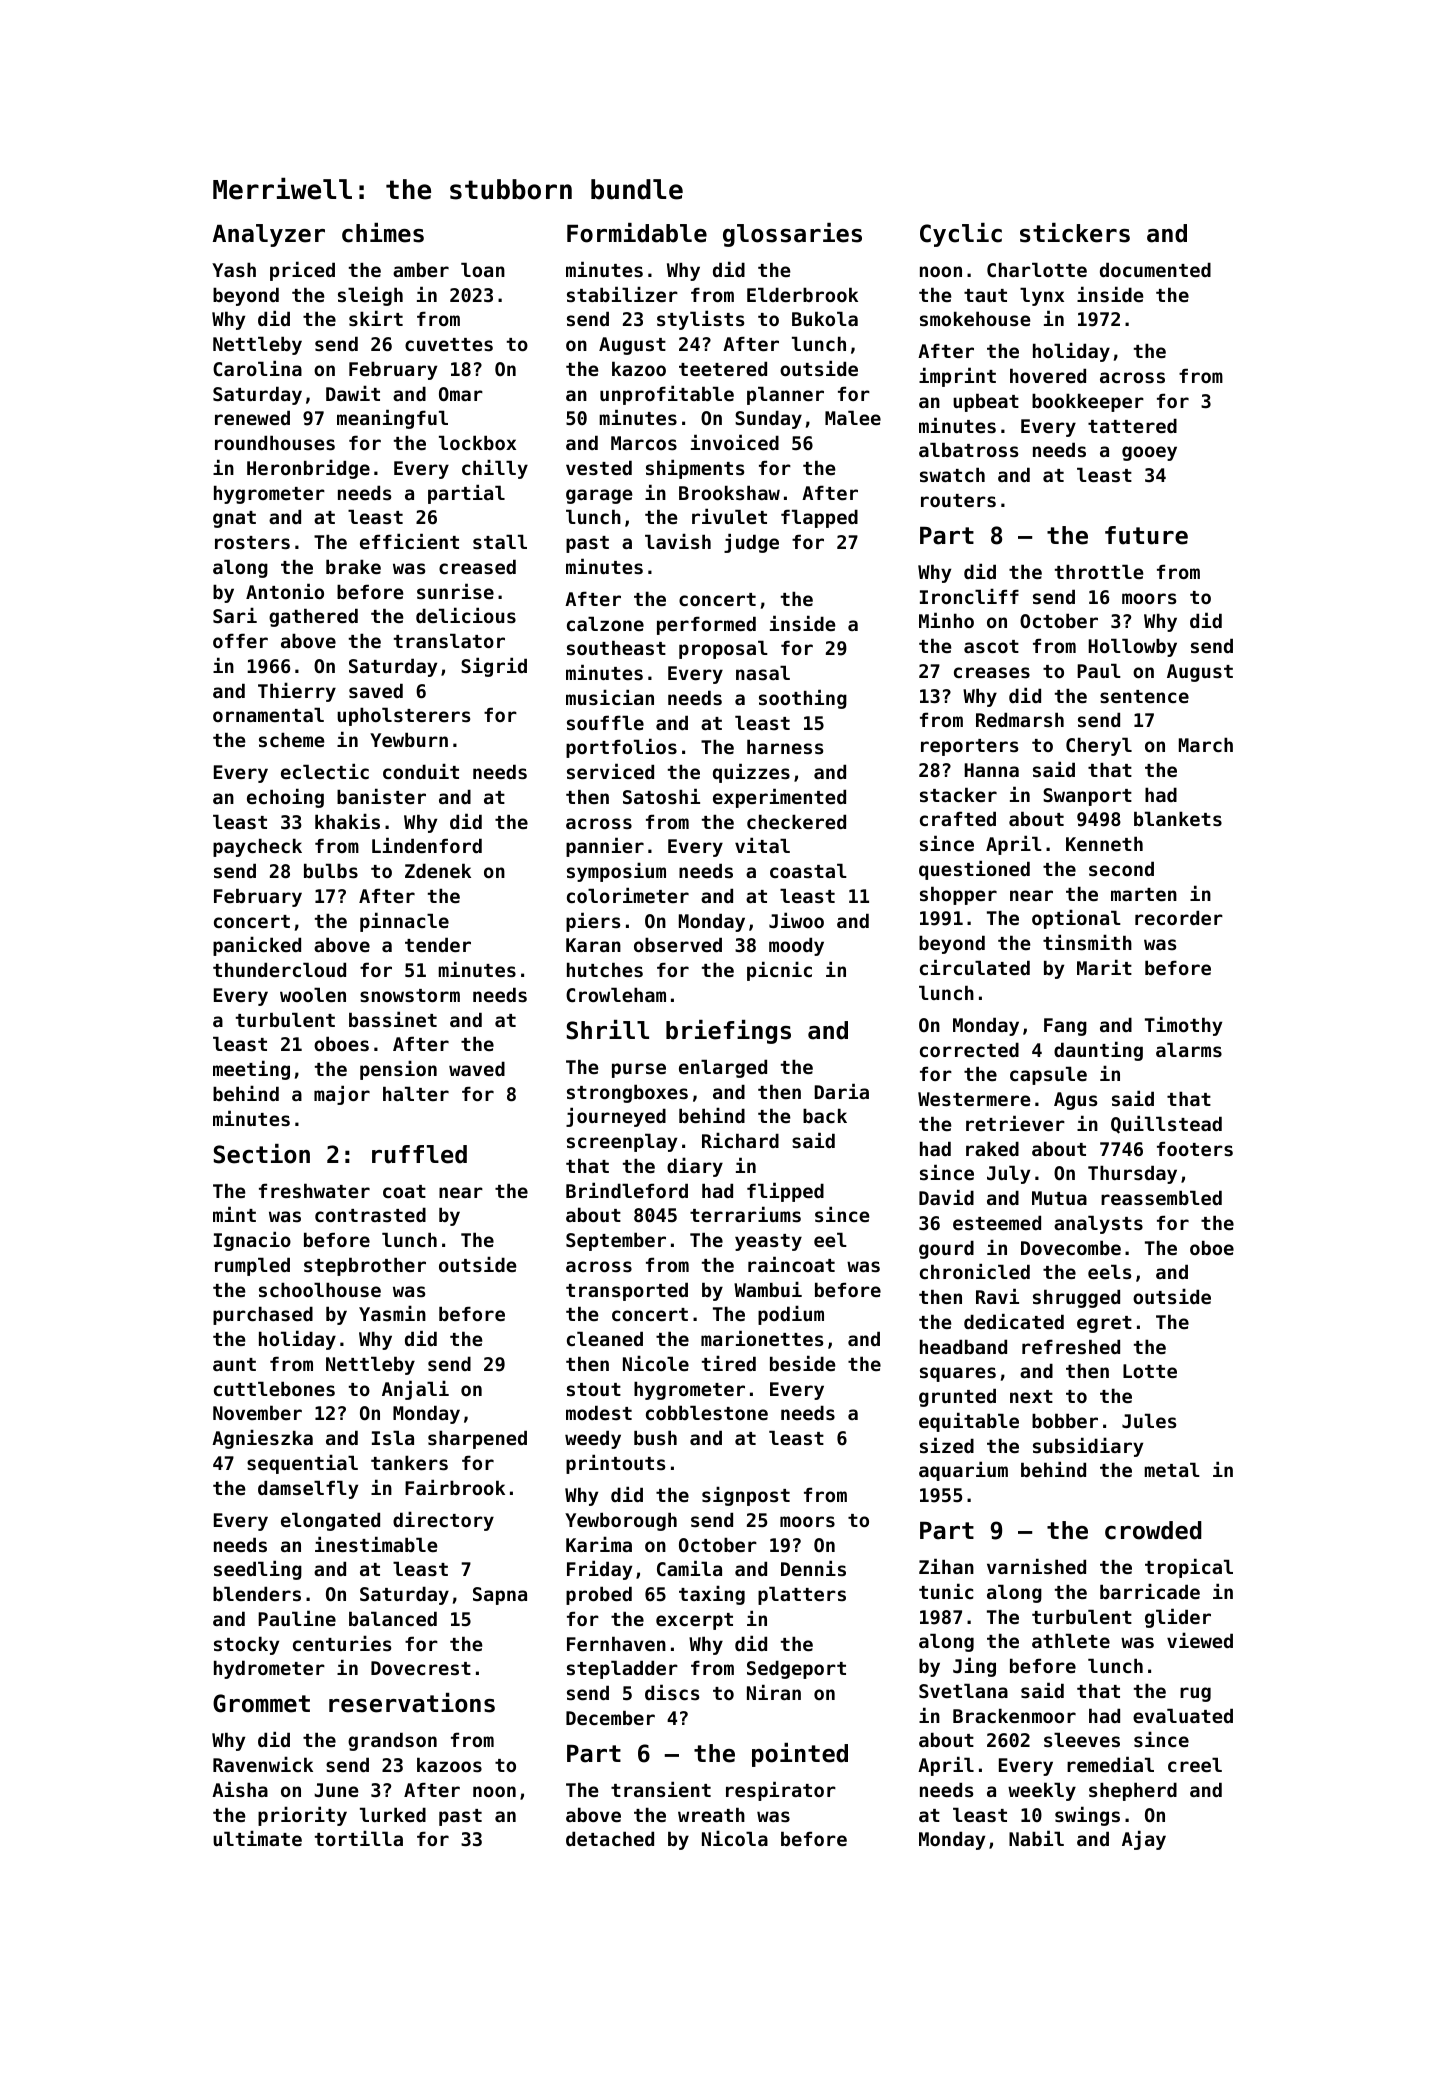 Image resolution: width=1450 pixels, height=2100 pixels. What do you see at coordinates (791, 1315) in the screenshot?
I see `podium` at bounding box center [791, 1315].
